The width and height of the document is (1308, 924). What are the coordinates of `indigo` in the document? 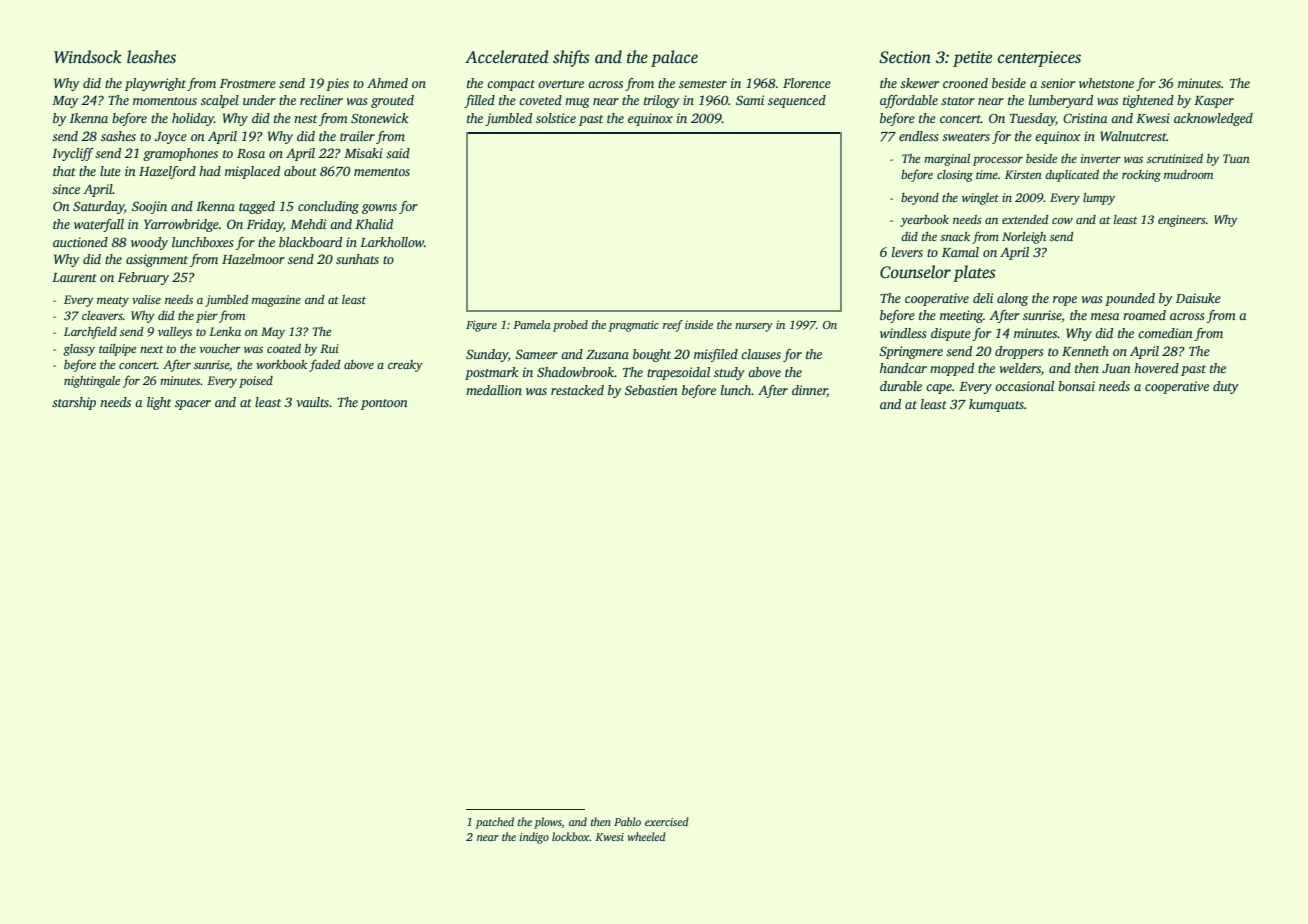 It's located at (534, 838).
